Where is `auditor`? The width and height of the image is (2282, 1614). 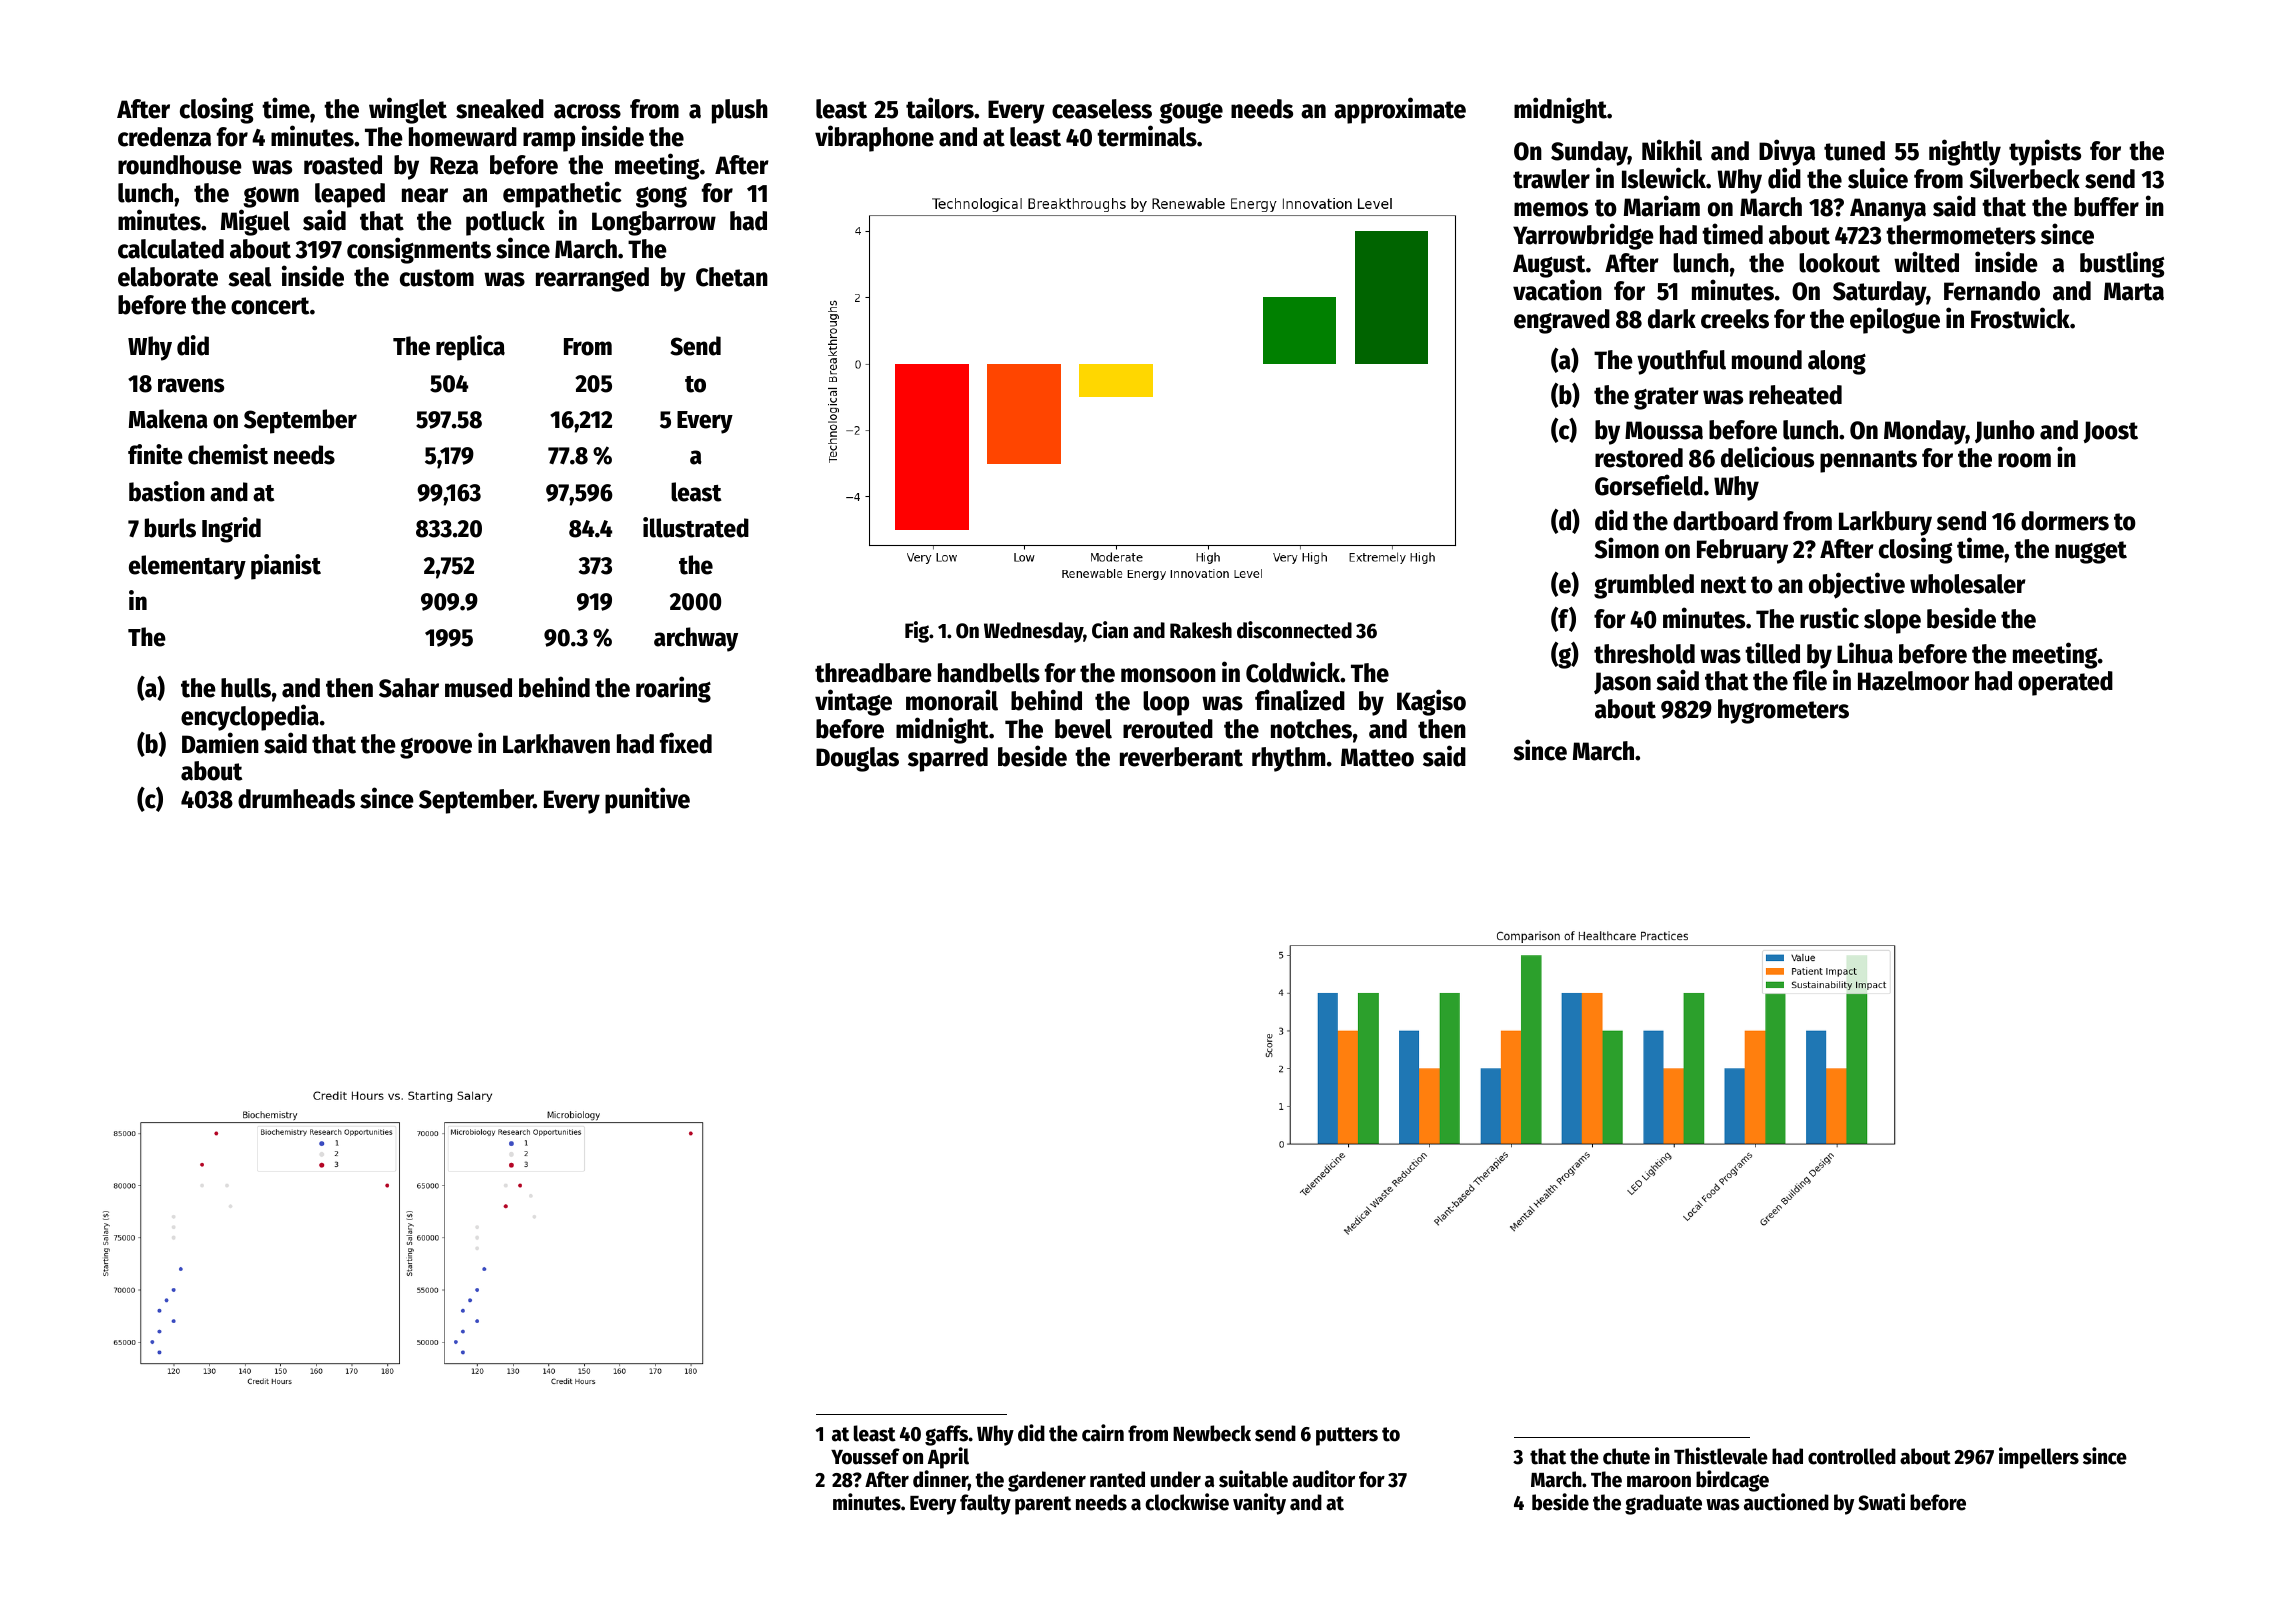 auditor is located at coordinates (1323, 1479).
